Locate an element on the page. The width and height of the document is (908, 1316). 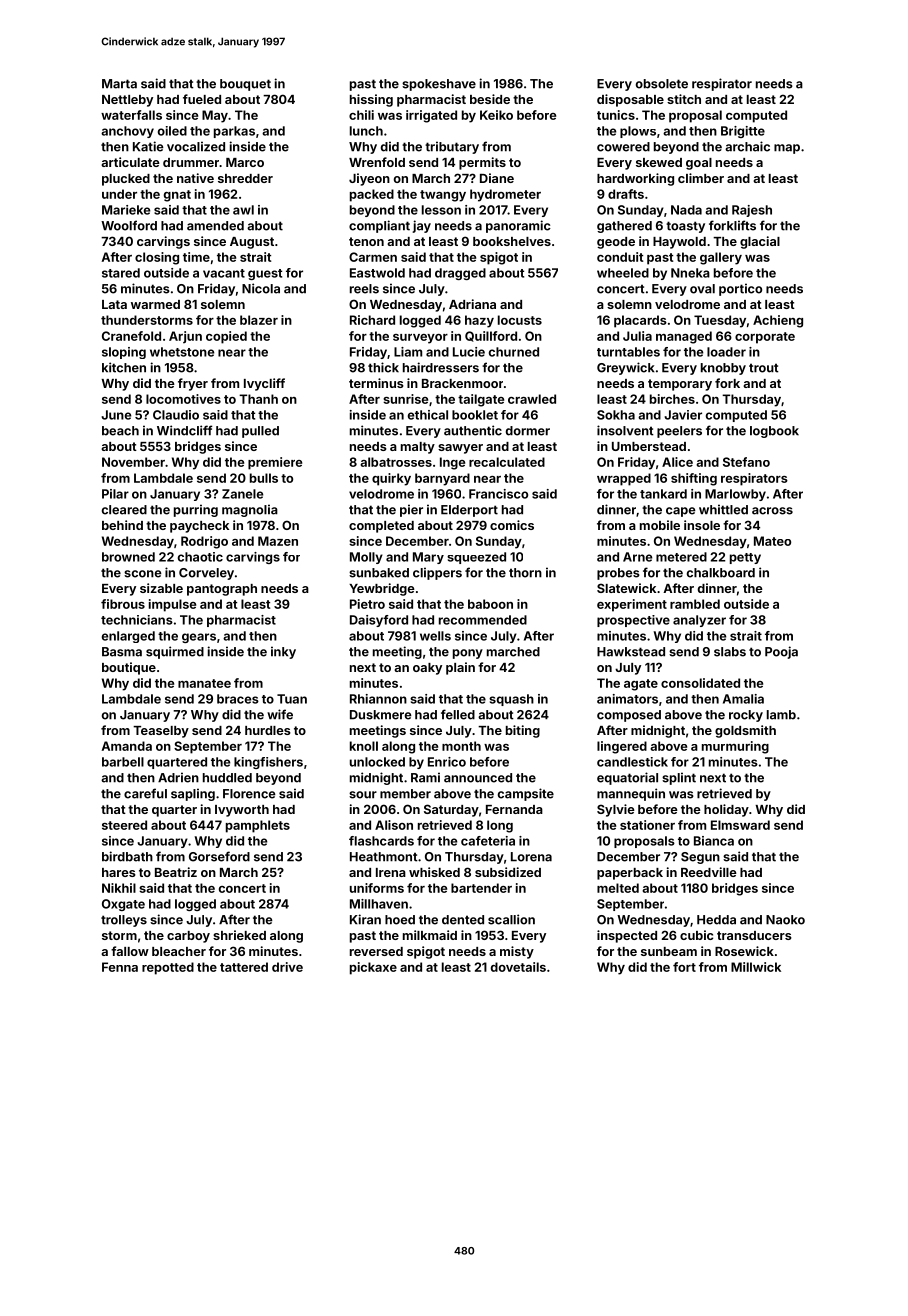
pickaxe is located at coordinates (373, 968).
